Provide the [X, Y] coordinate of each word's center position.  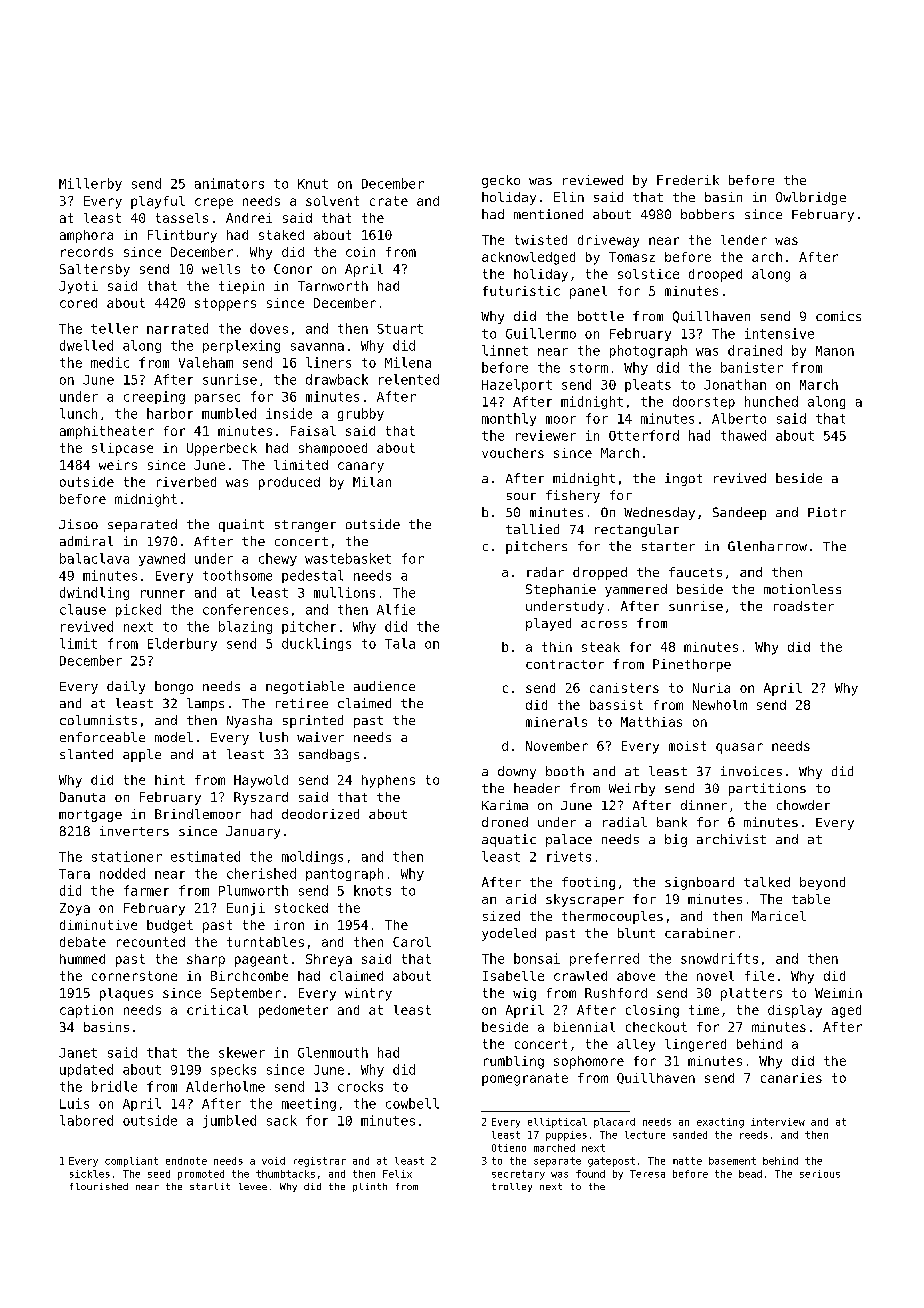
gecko [501, 181]
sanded [690, 1135]
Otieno [509, 1148]
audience [384, 686]
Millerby [90, 184]
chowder [803, 805]
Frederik [688, 180]
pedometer [293, 1011]
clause [83, 609]
